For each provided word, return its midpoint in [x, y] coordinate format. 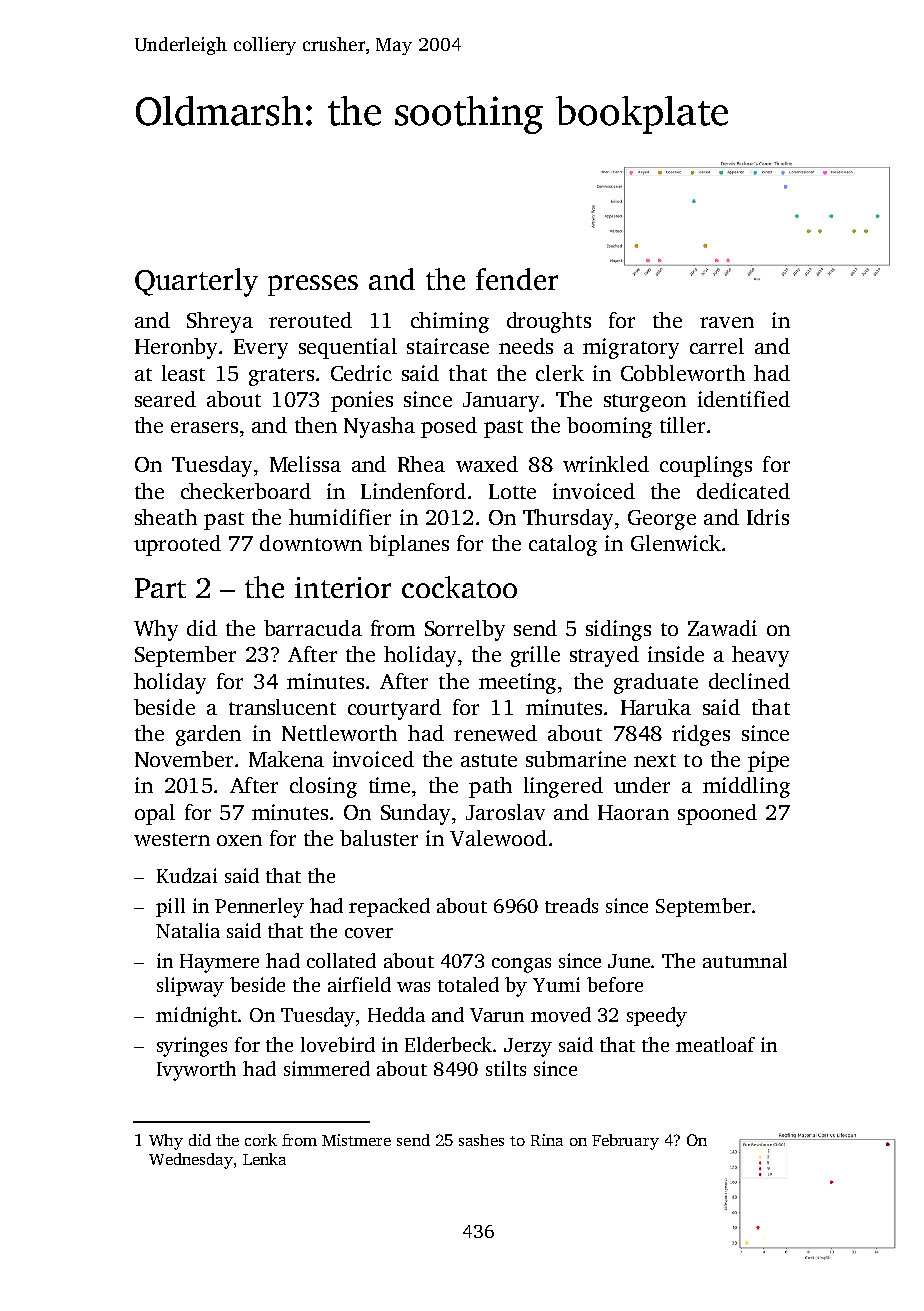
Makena [286, 759]
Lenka [264, 1159]
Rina [547, 1140]
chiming [450, 322]
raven [727, 322]
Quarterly [196, 282]
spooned [717, 814]
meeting [517, 683]
